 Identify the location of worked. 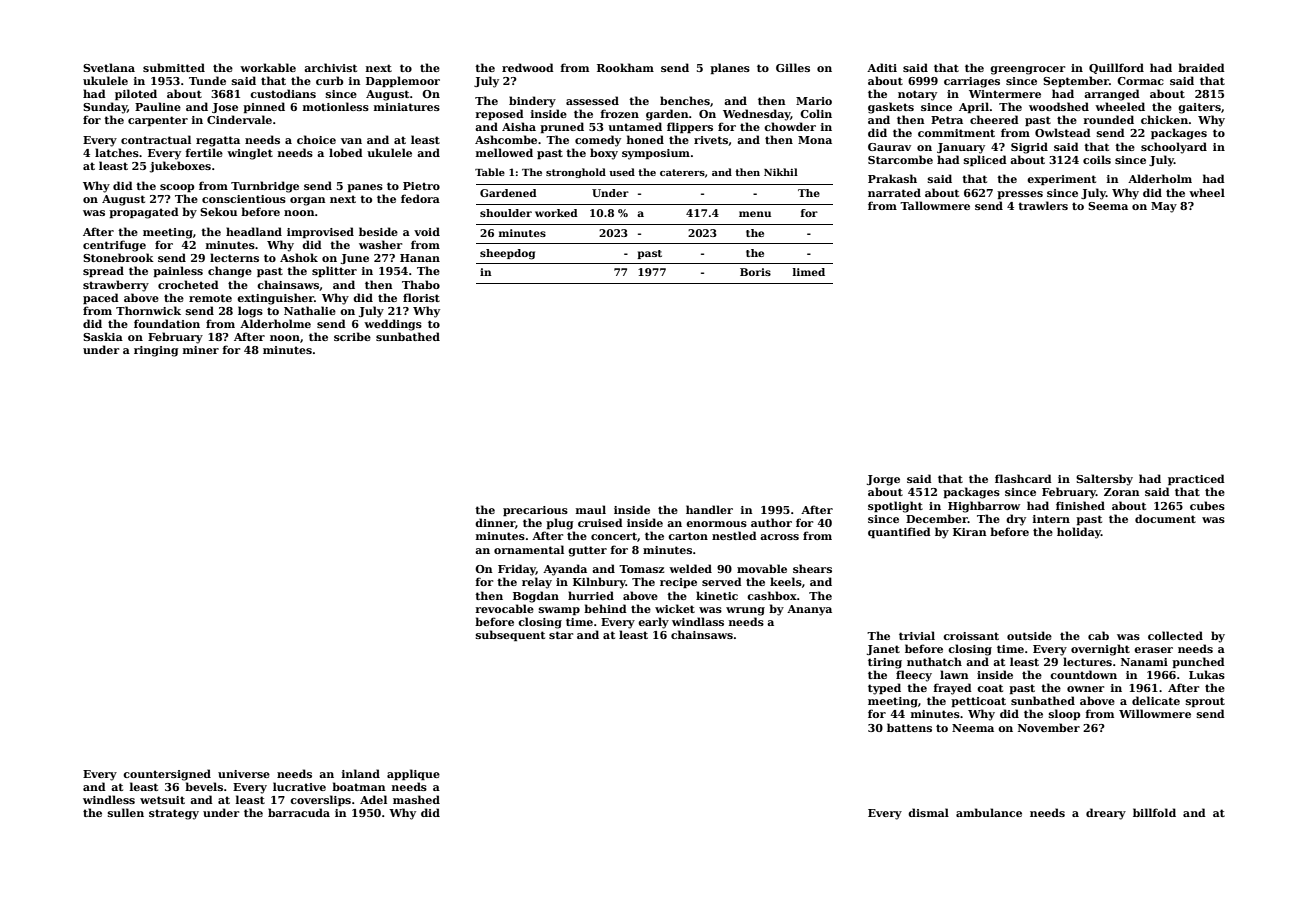
(556, 213).
